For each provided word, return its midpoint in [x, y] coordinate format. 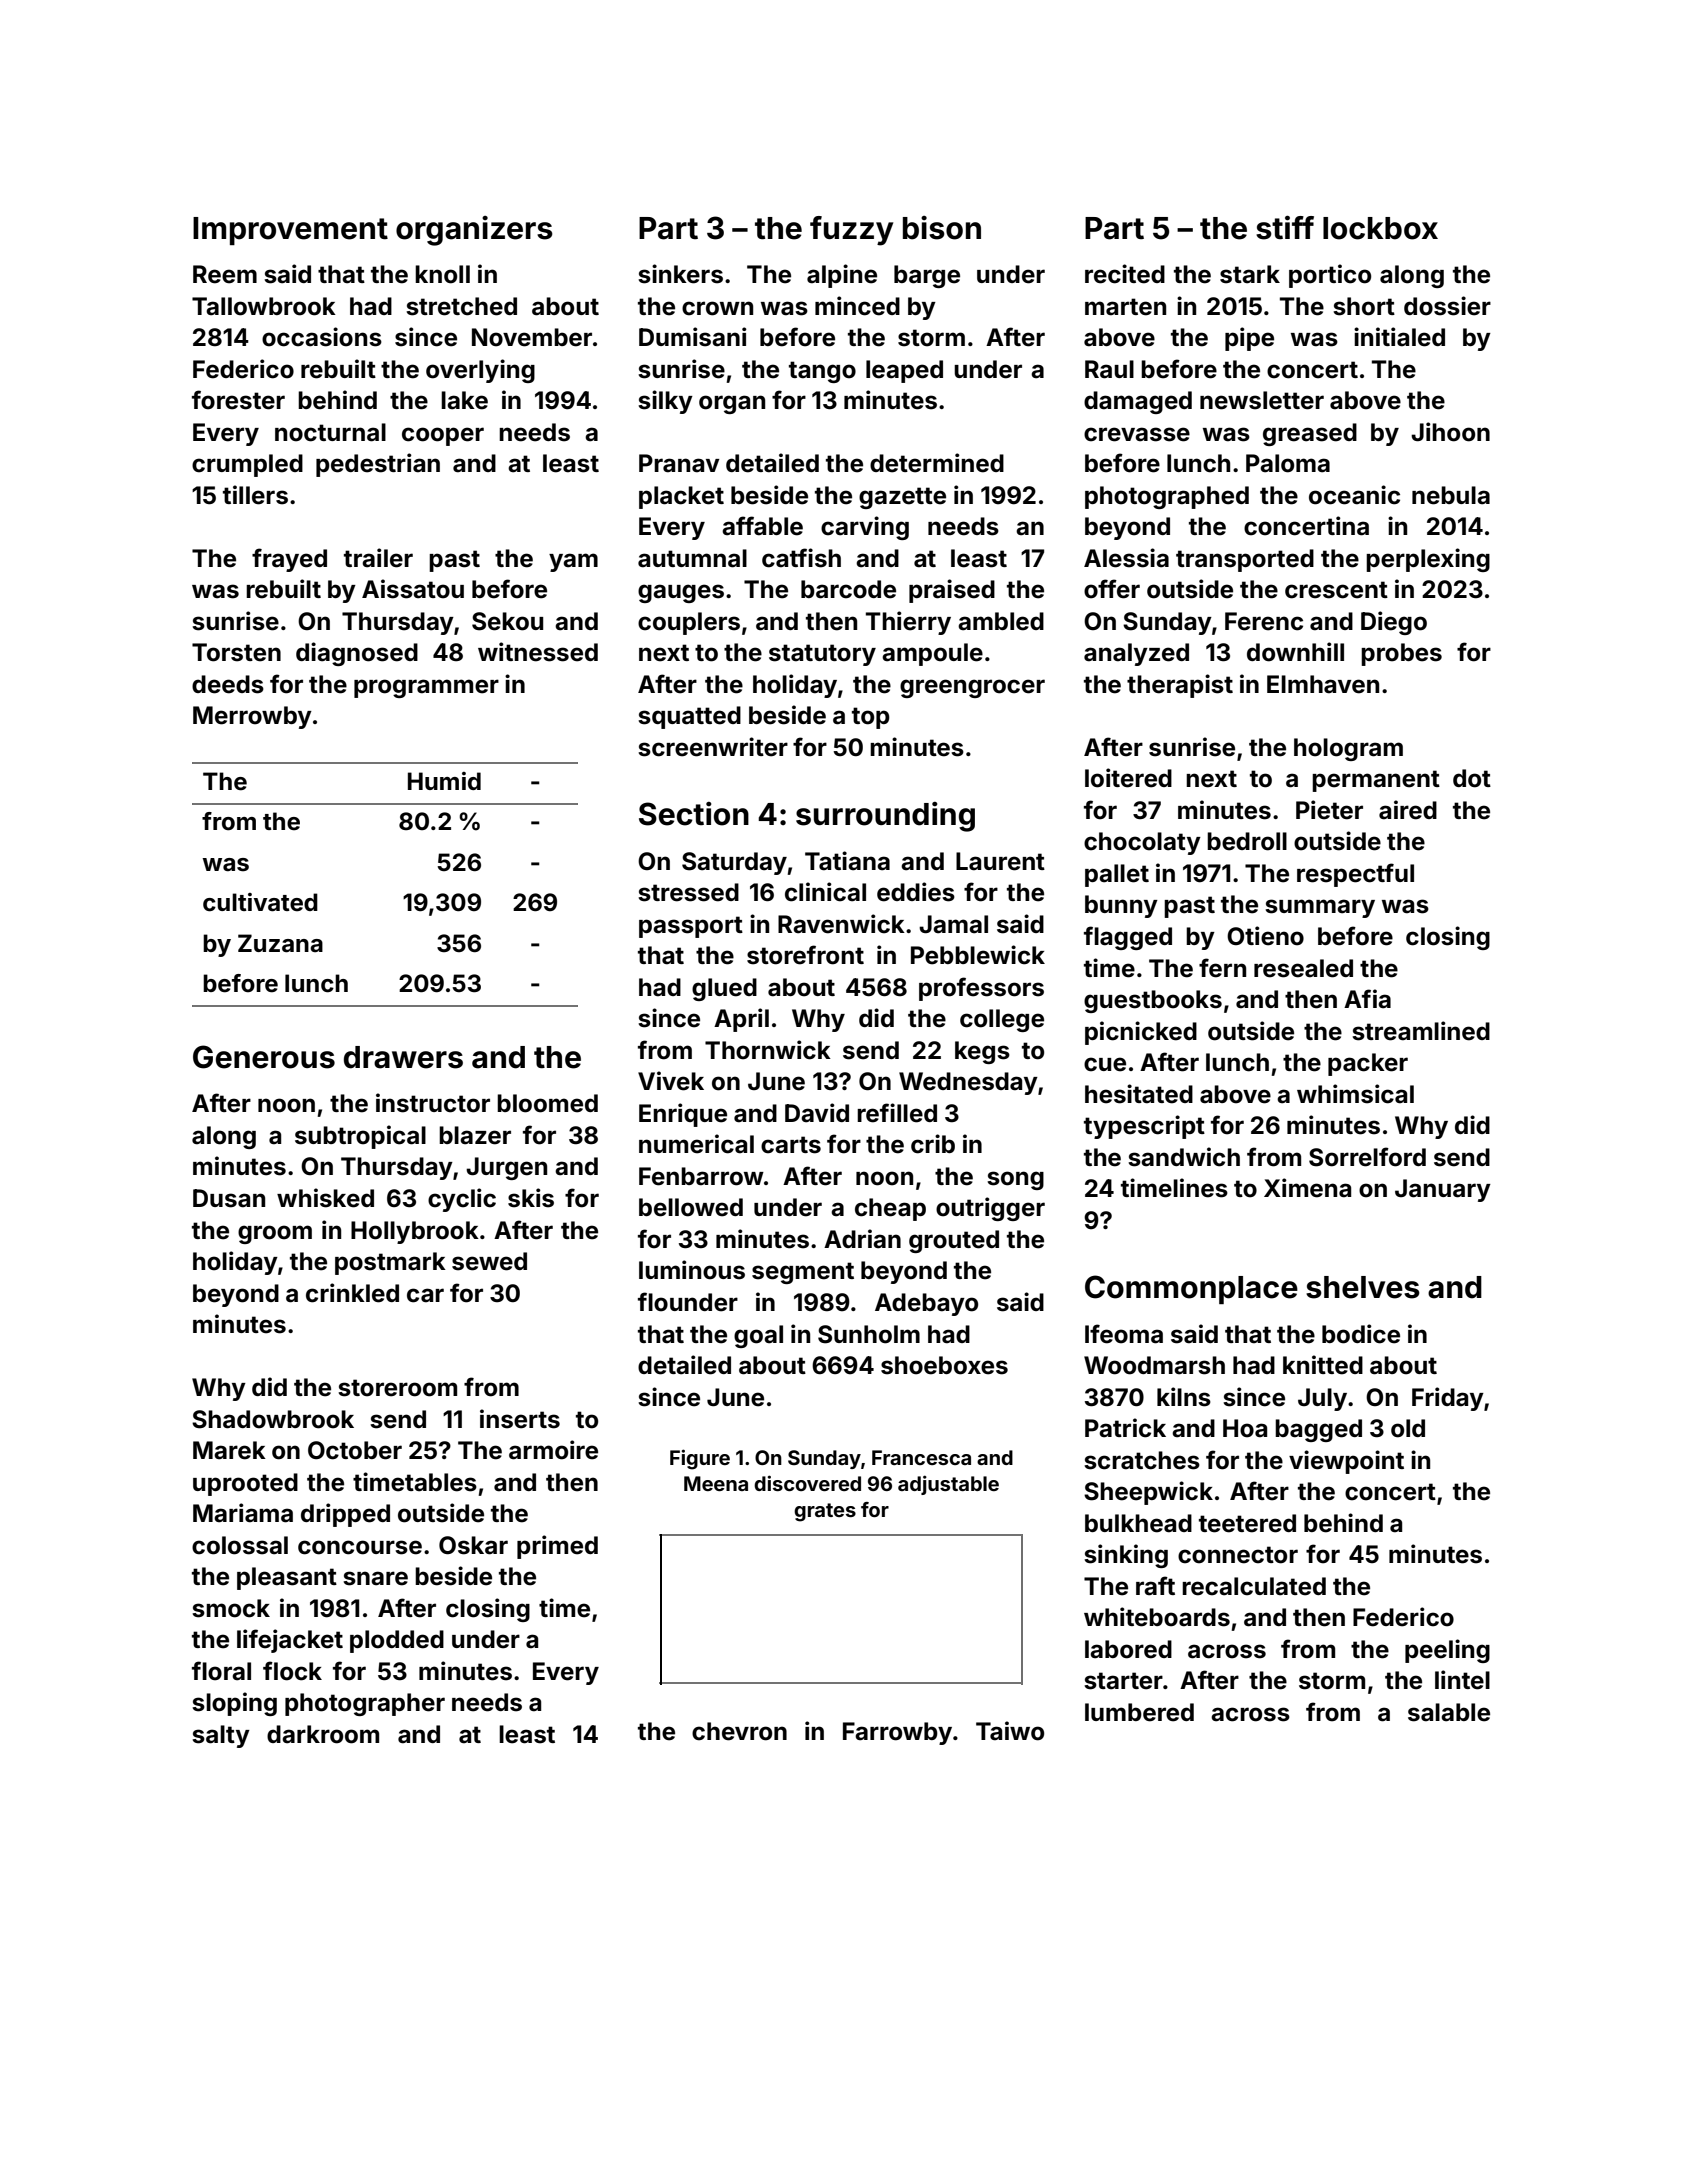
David [817, 1113]
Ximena [1307, 1188]
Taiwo [1010, 1731]
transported [1245, 560]
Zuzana [280, 943]
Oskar [473, 1545]
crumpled [247, 465]
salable [1449, 1712]
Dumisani [693, 337]
